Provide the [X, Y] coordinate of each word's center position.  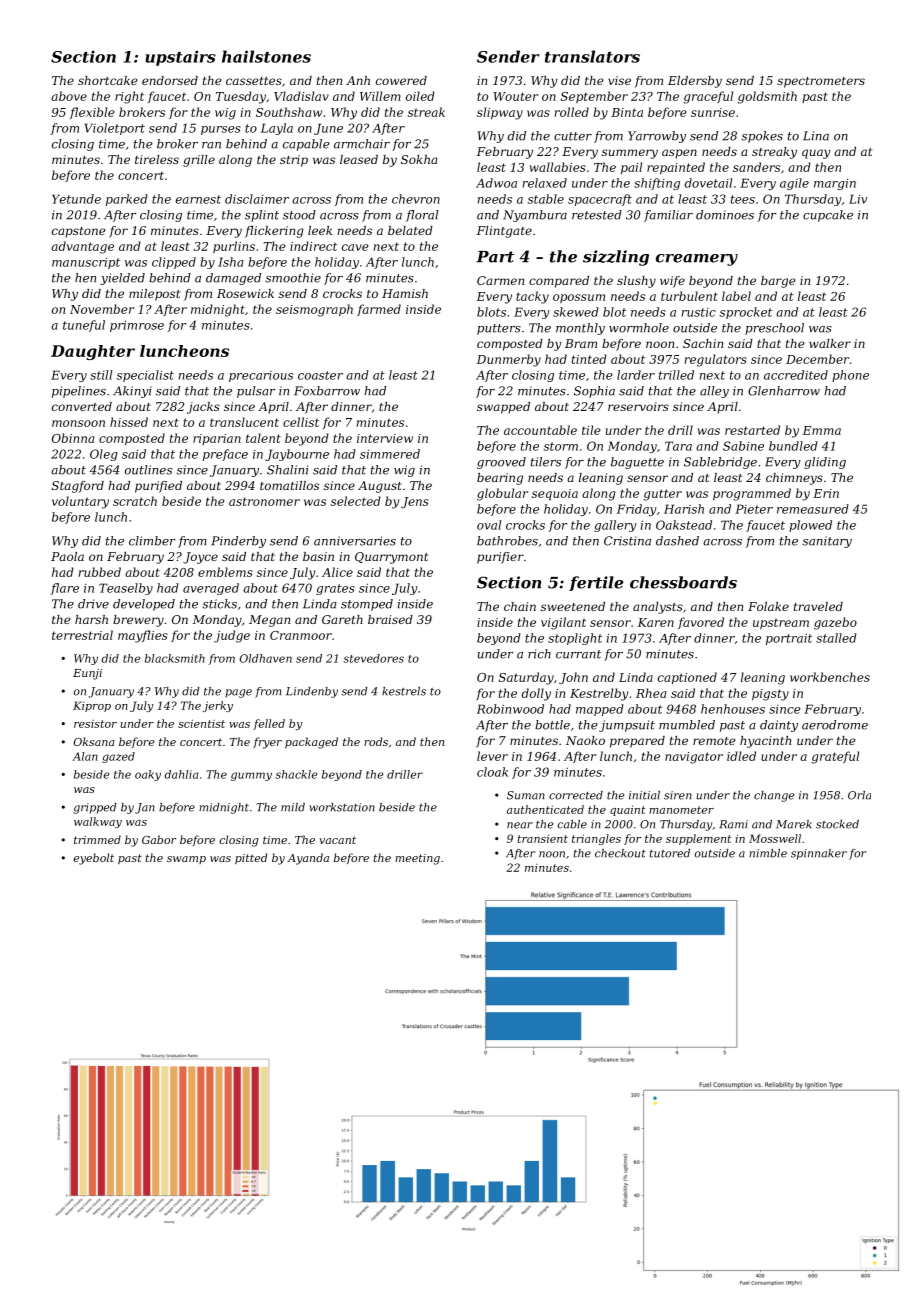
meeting [417, 859]
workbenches [830, 677]
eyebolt [94, 859]
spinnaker [819, 854]
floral [422, 216]
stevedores [374, 658]
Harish [684, 509]
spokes [762, 137]
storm [561, 446]
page [238, 693]
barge [778, 282]
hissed [129, 422]
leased [359, 159]
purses [221, 130]
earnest [198, 199]
